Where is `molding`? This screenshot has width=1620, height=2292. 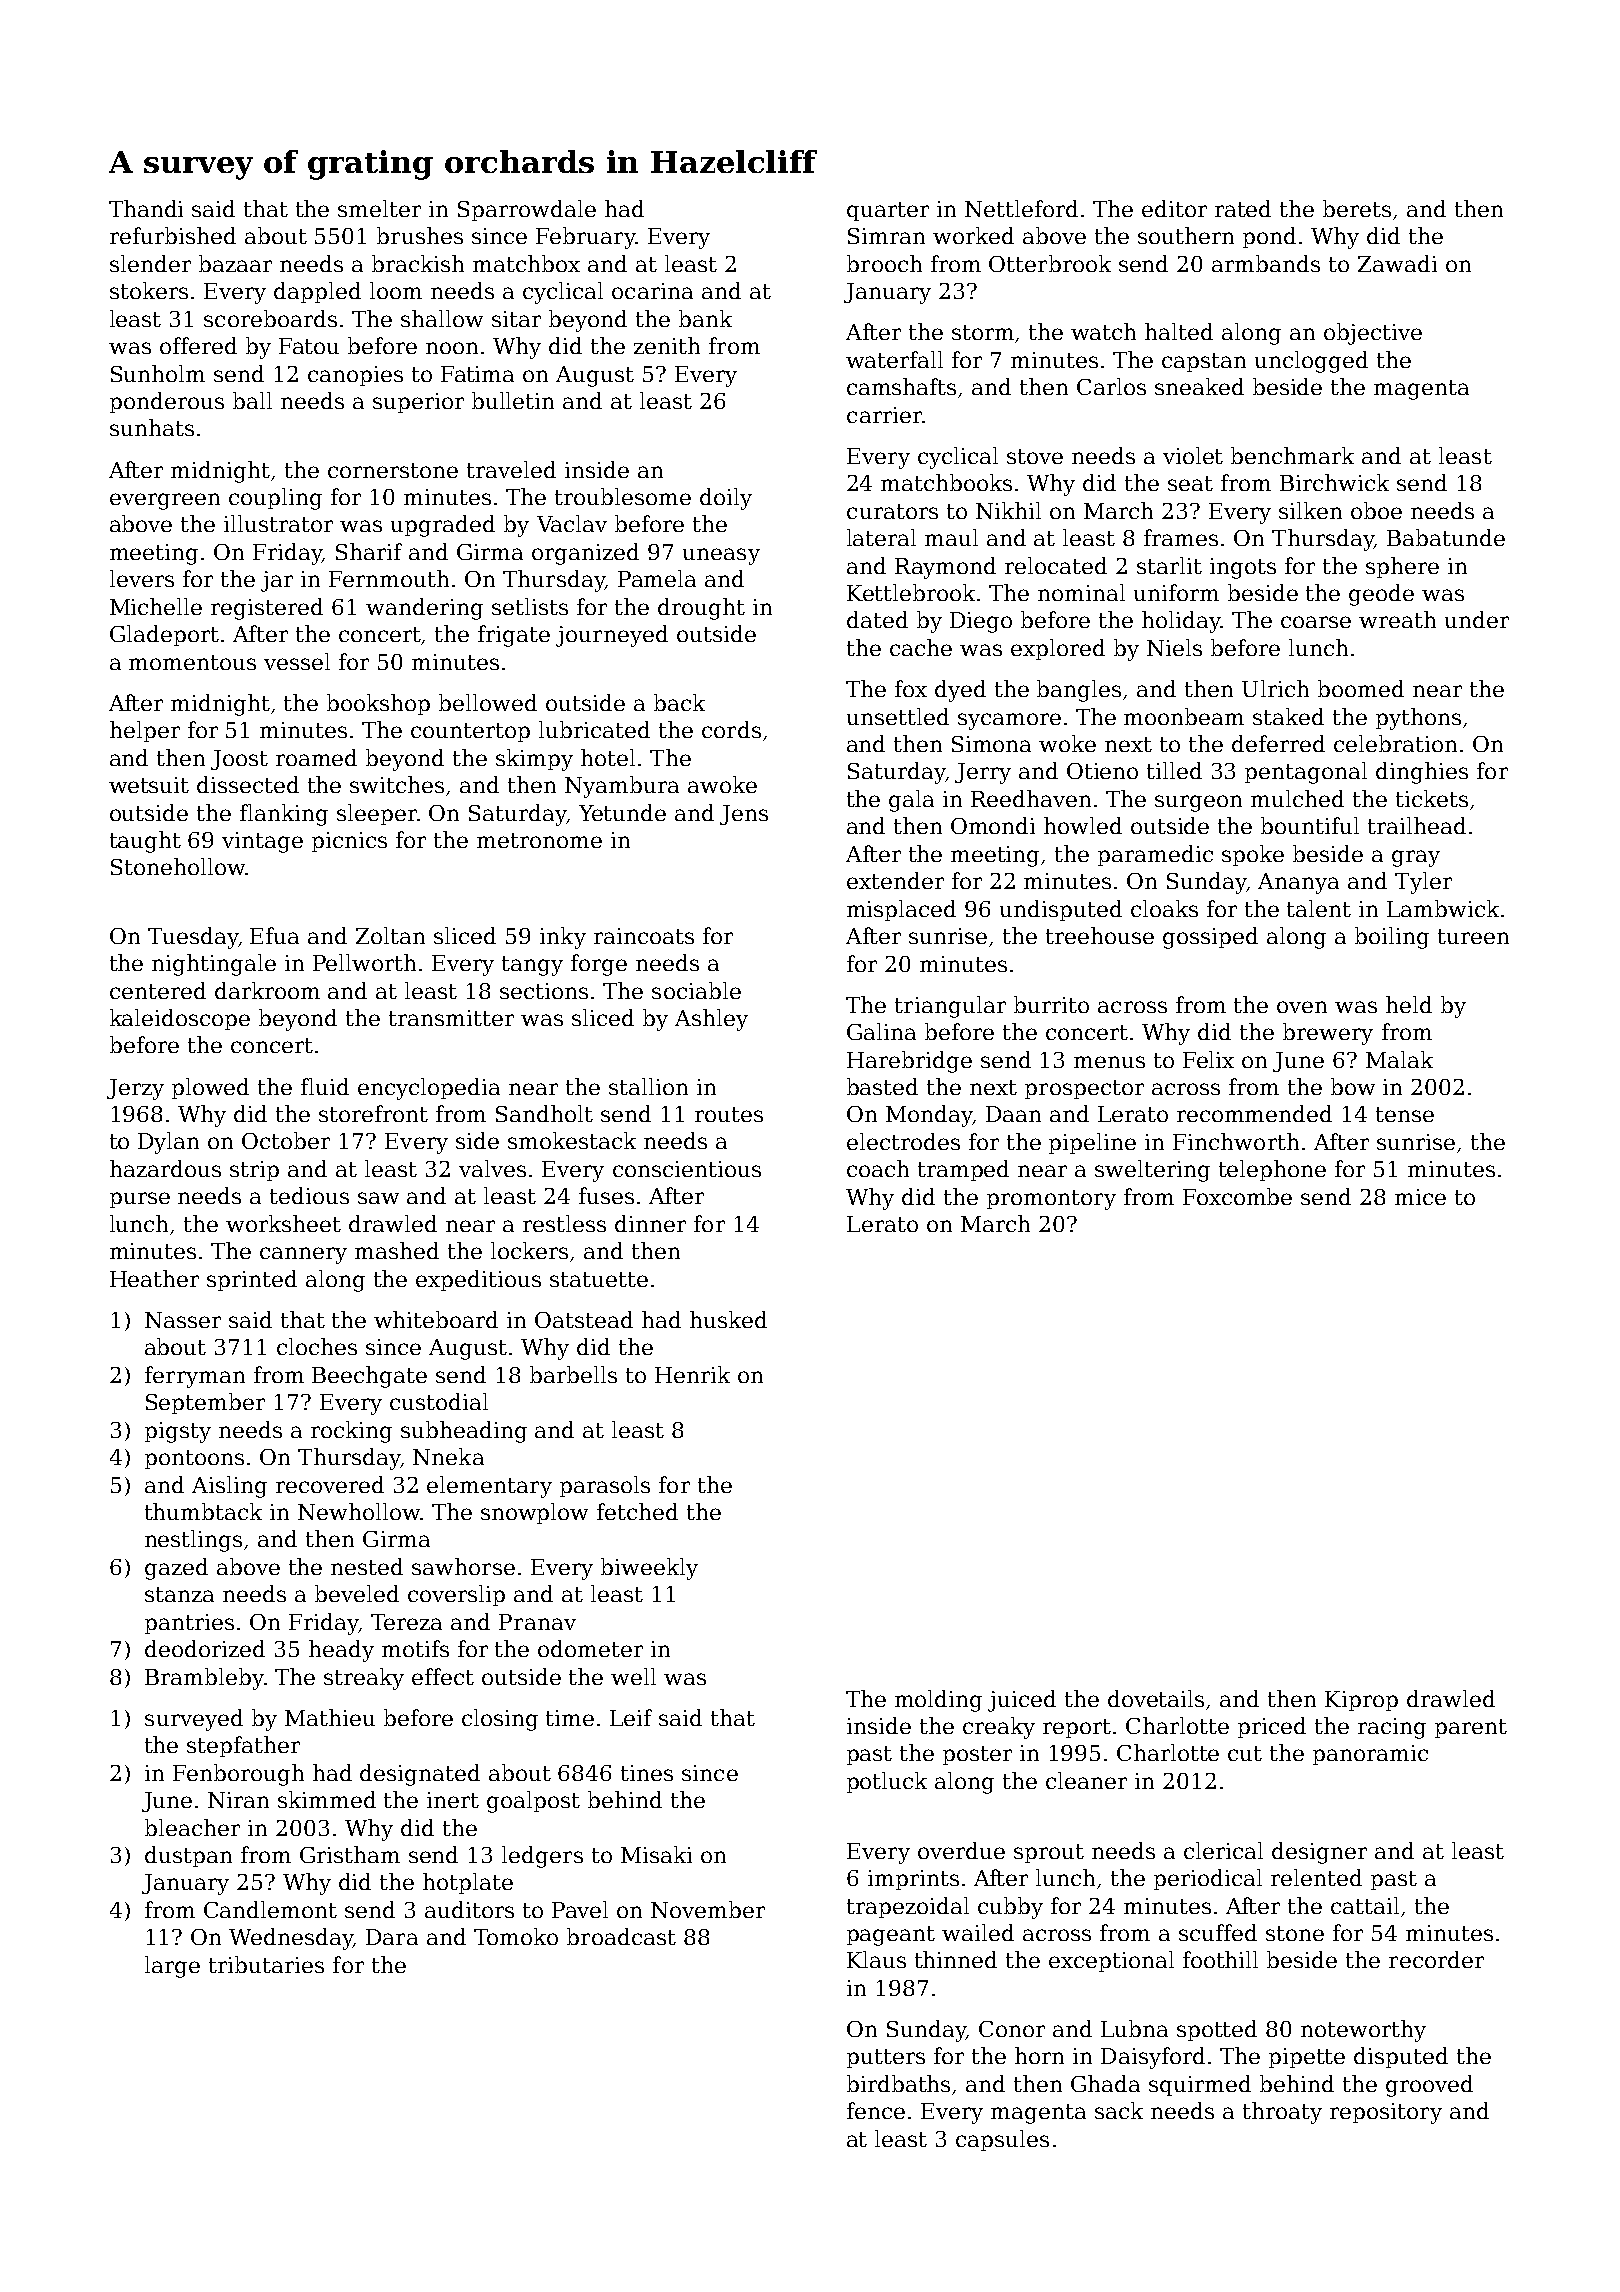
molding is located at coordinates (938, 1701).
